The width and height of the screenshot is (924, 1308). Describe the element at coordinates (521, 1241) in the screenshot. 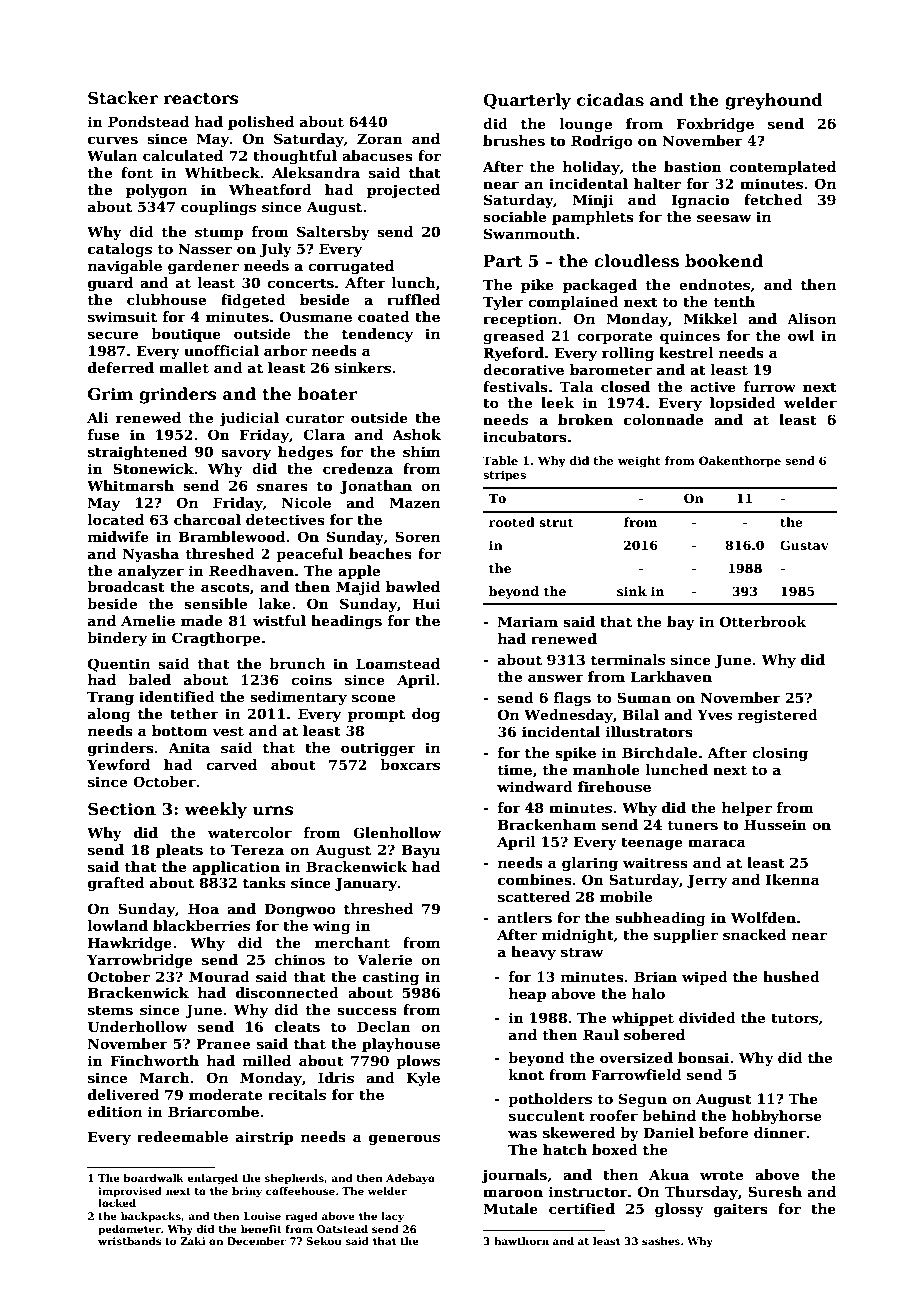

I see `hawthorn` at that location.
